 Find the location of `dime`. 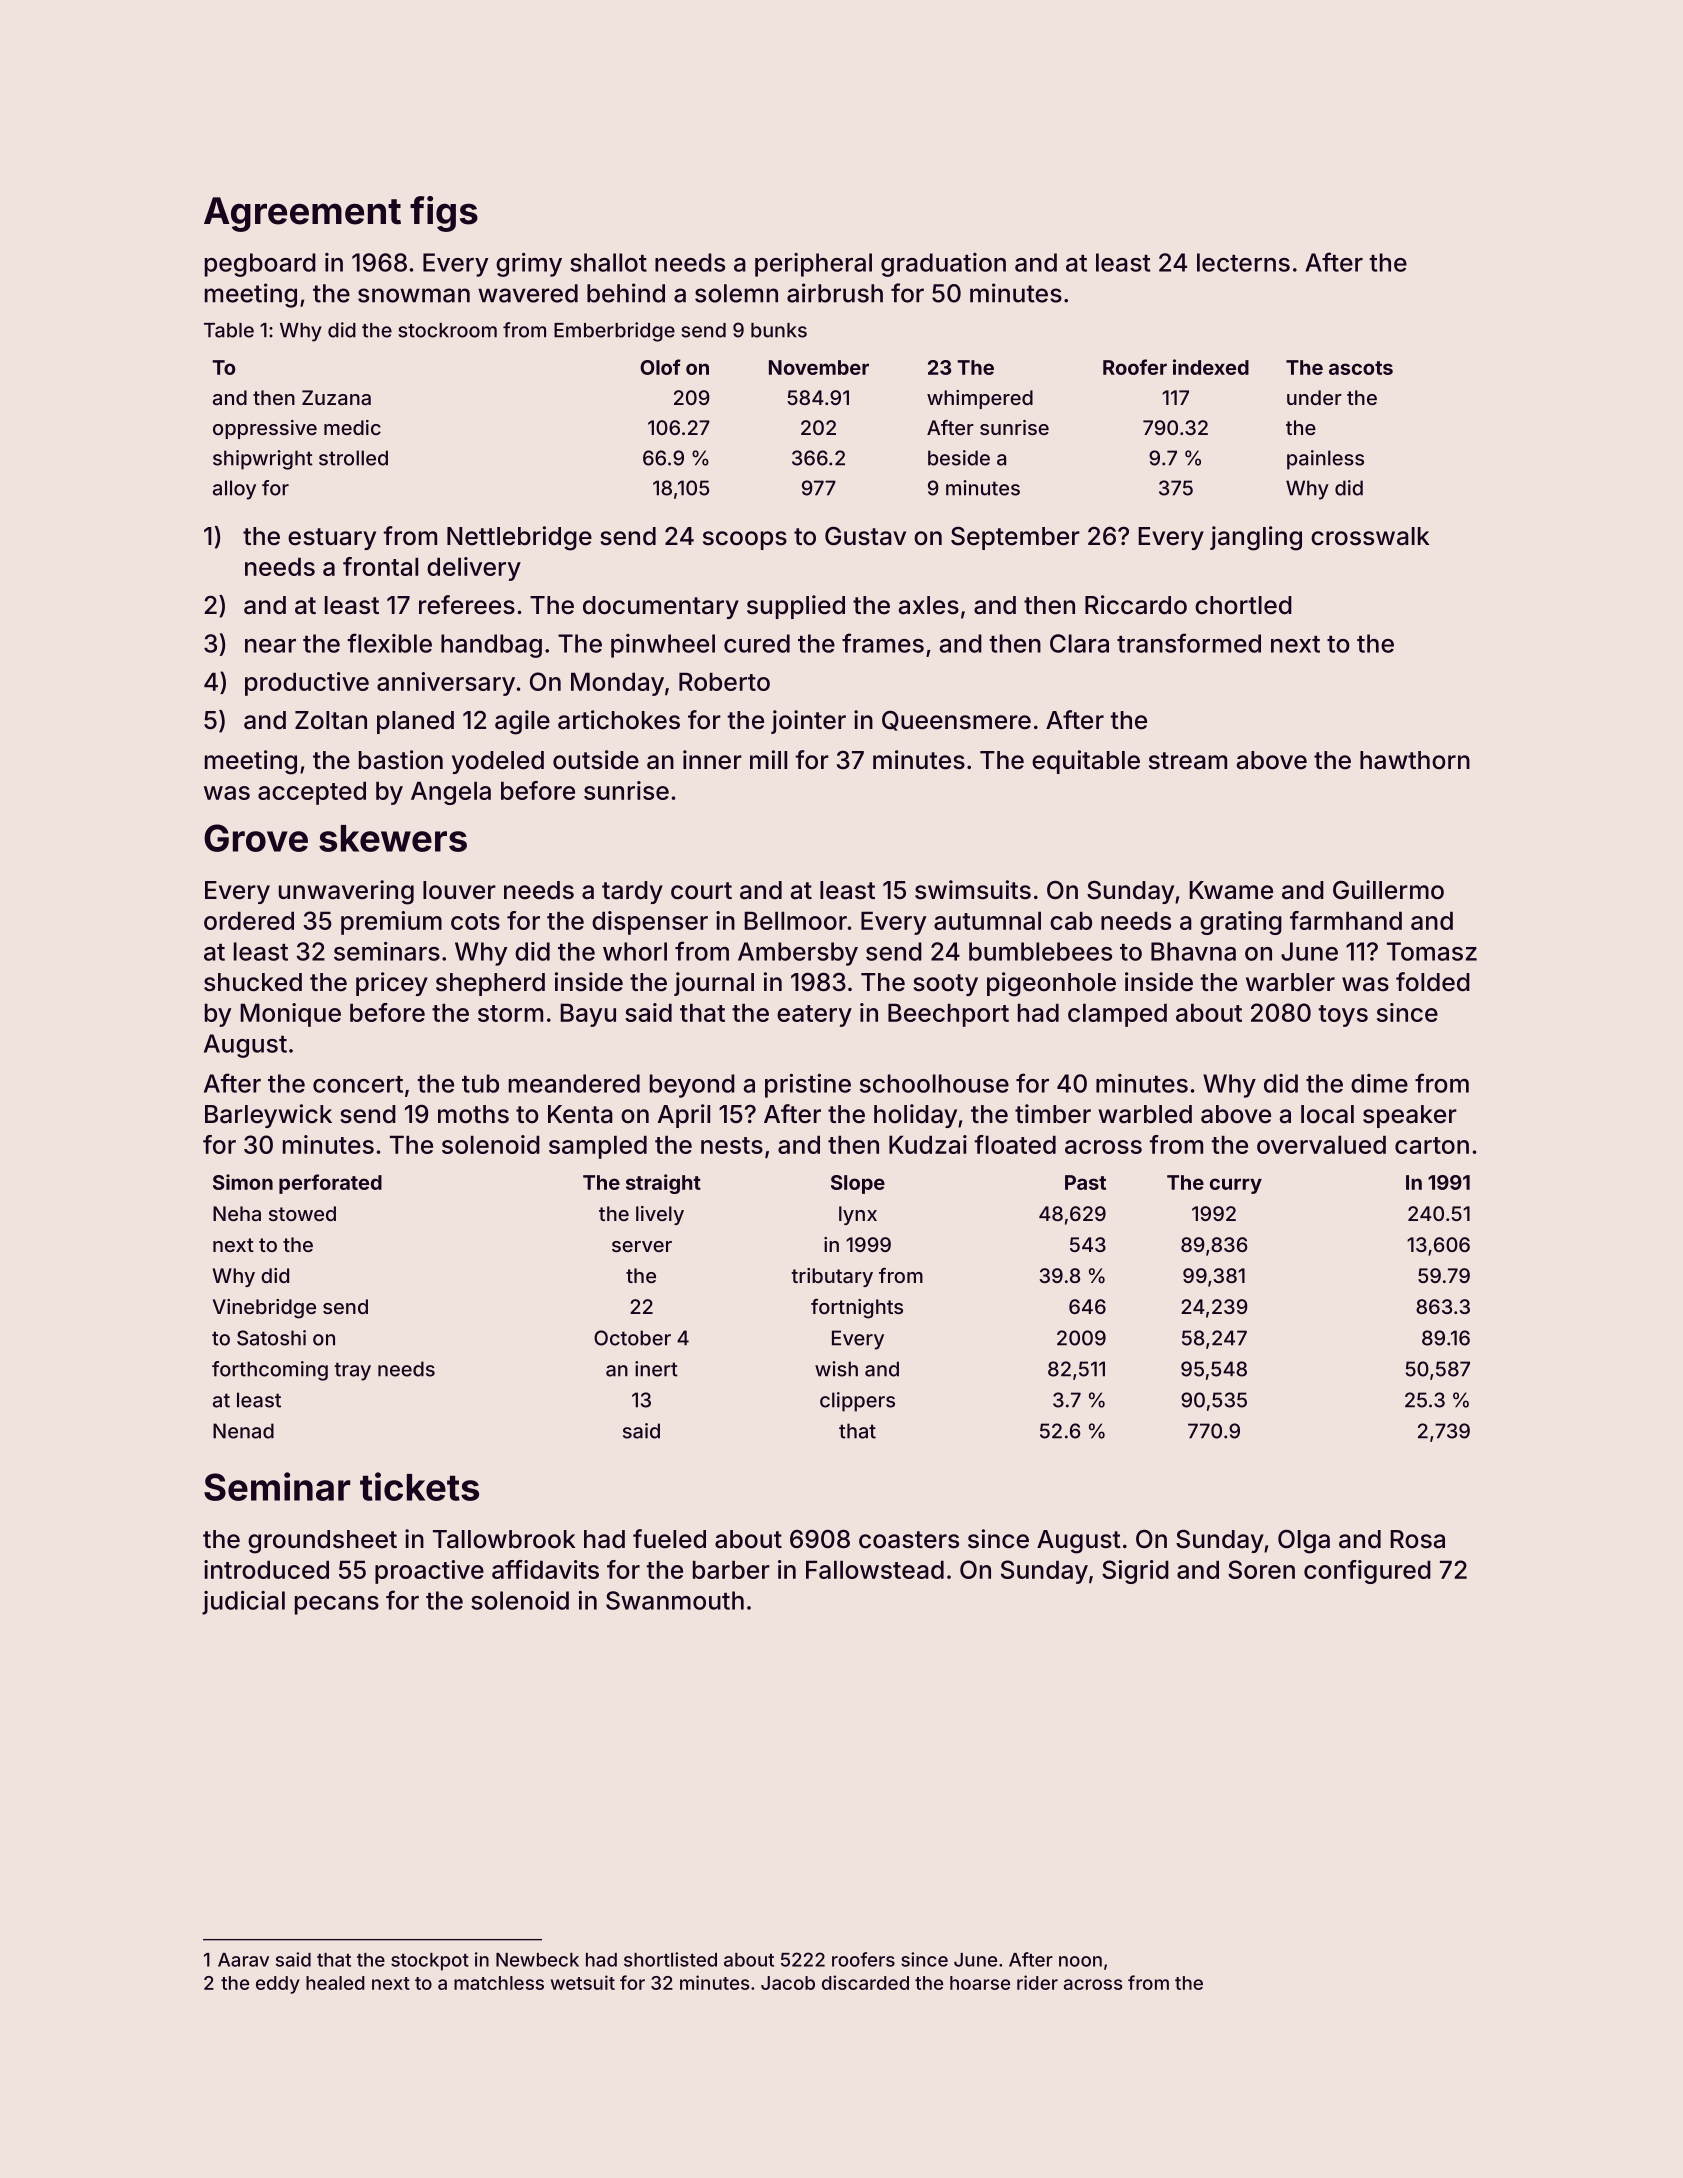

dime is located at coordinates (1379, 1083).
